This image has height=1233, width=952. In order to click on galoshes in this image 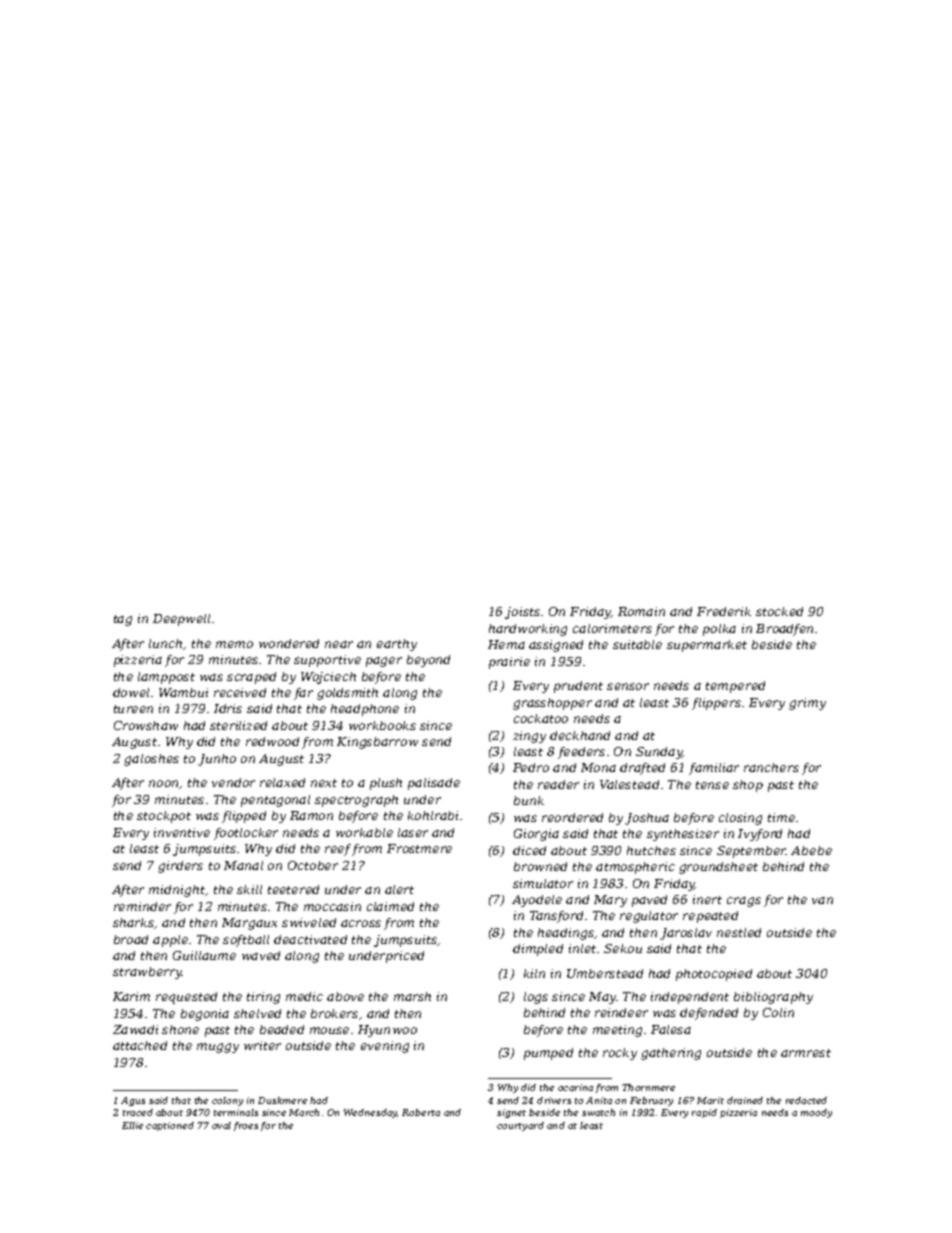, I will do `click(151, 760)`.
